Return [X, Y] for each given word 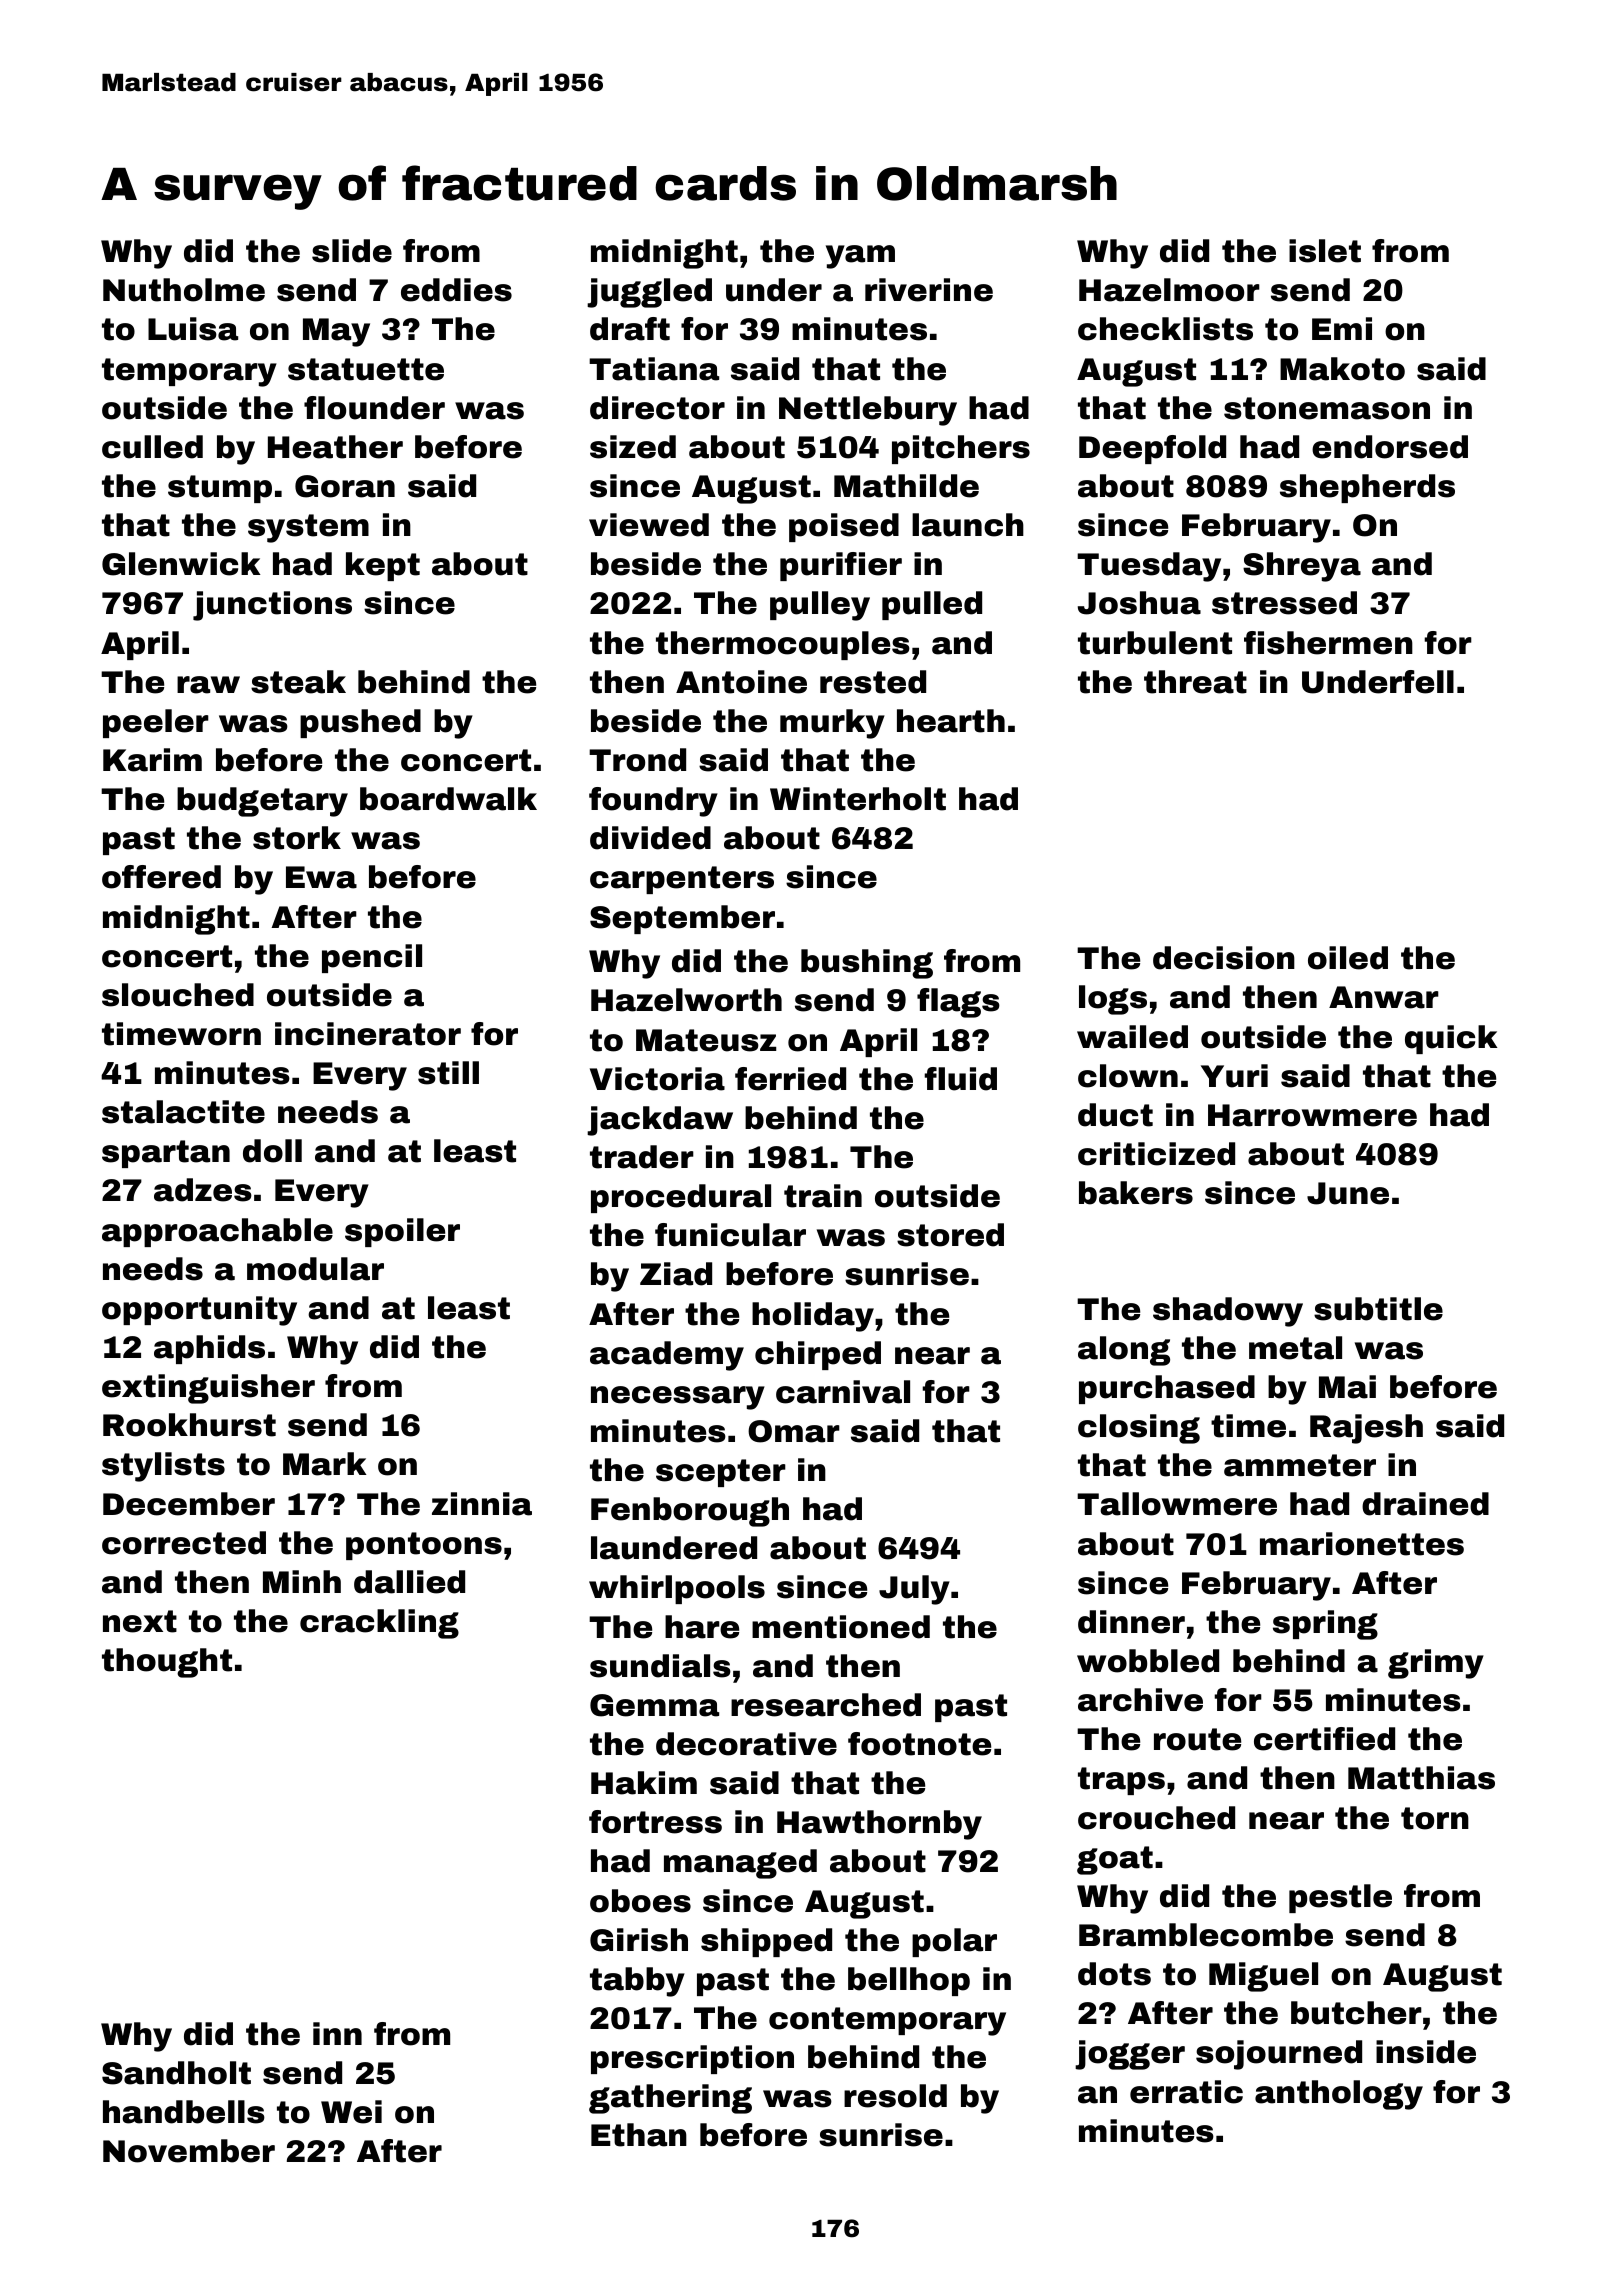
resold [895, 2096]
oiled [1348, 958]
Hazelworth [686, 1000]
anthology [1339, 2095]
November [189, 2151]
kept [383, 566]
